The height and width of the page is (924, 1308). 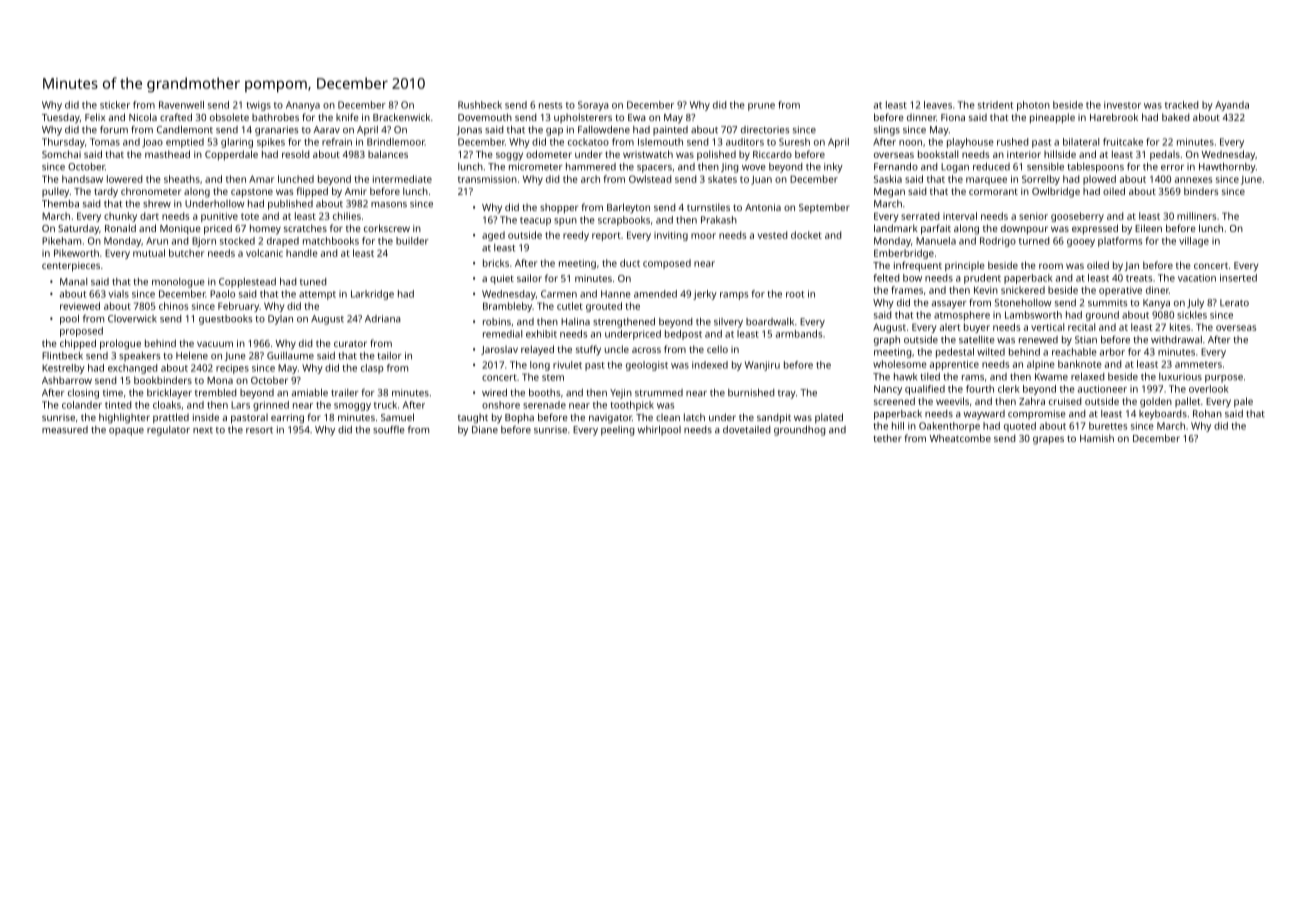 What do you see at coordinates (252, 193) in the page?
I see `capstone` at bounding box center [252, 193].
